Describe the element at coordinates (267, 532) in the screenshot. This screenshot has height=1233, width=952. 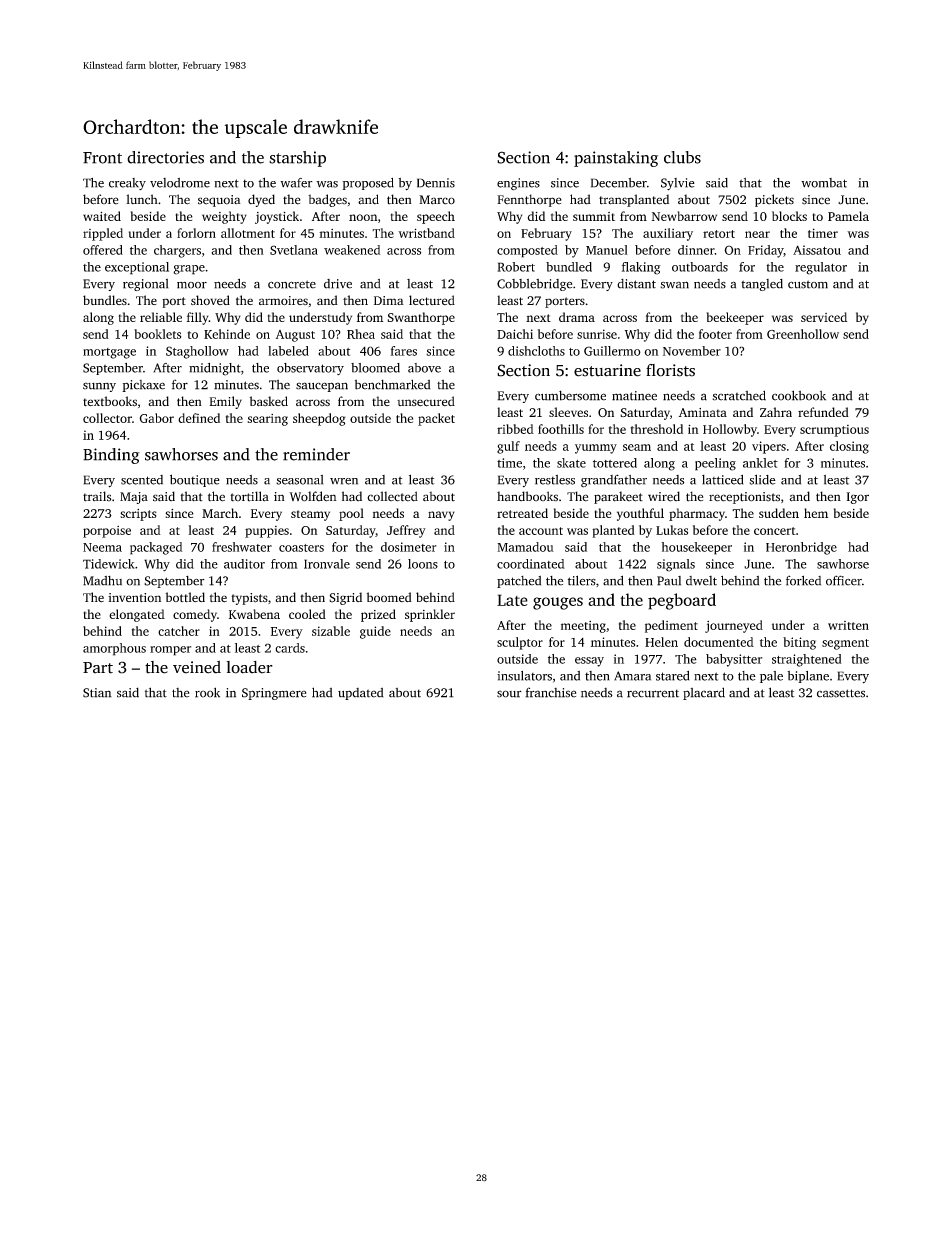
I see `puppies` at that location.
